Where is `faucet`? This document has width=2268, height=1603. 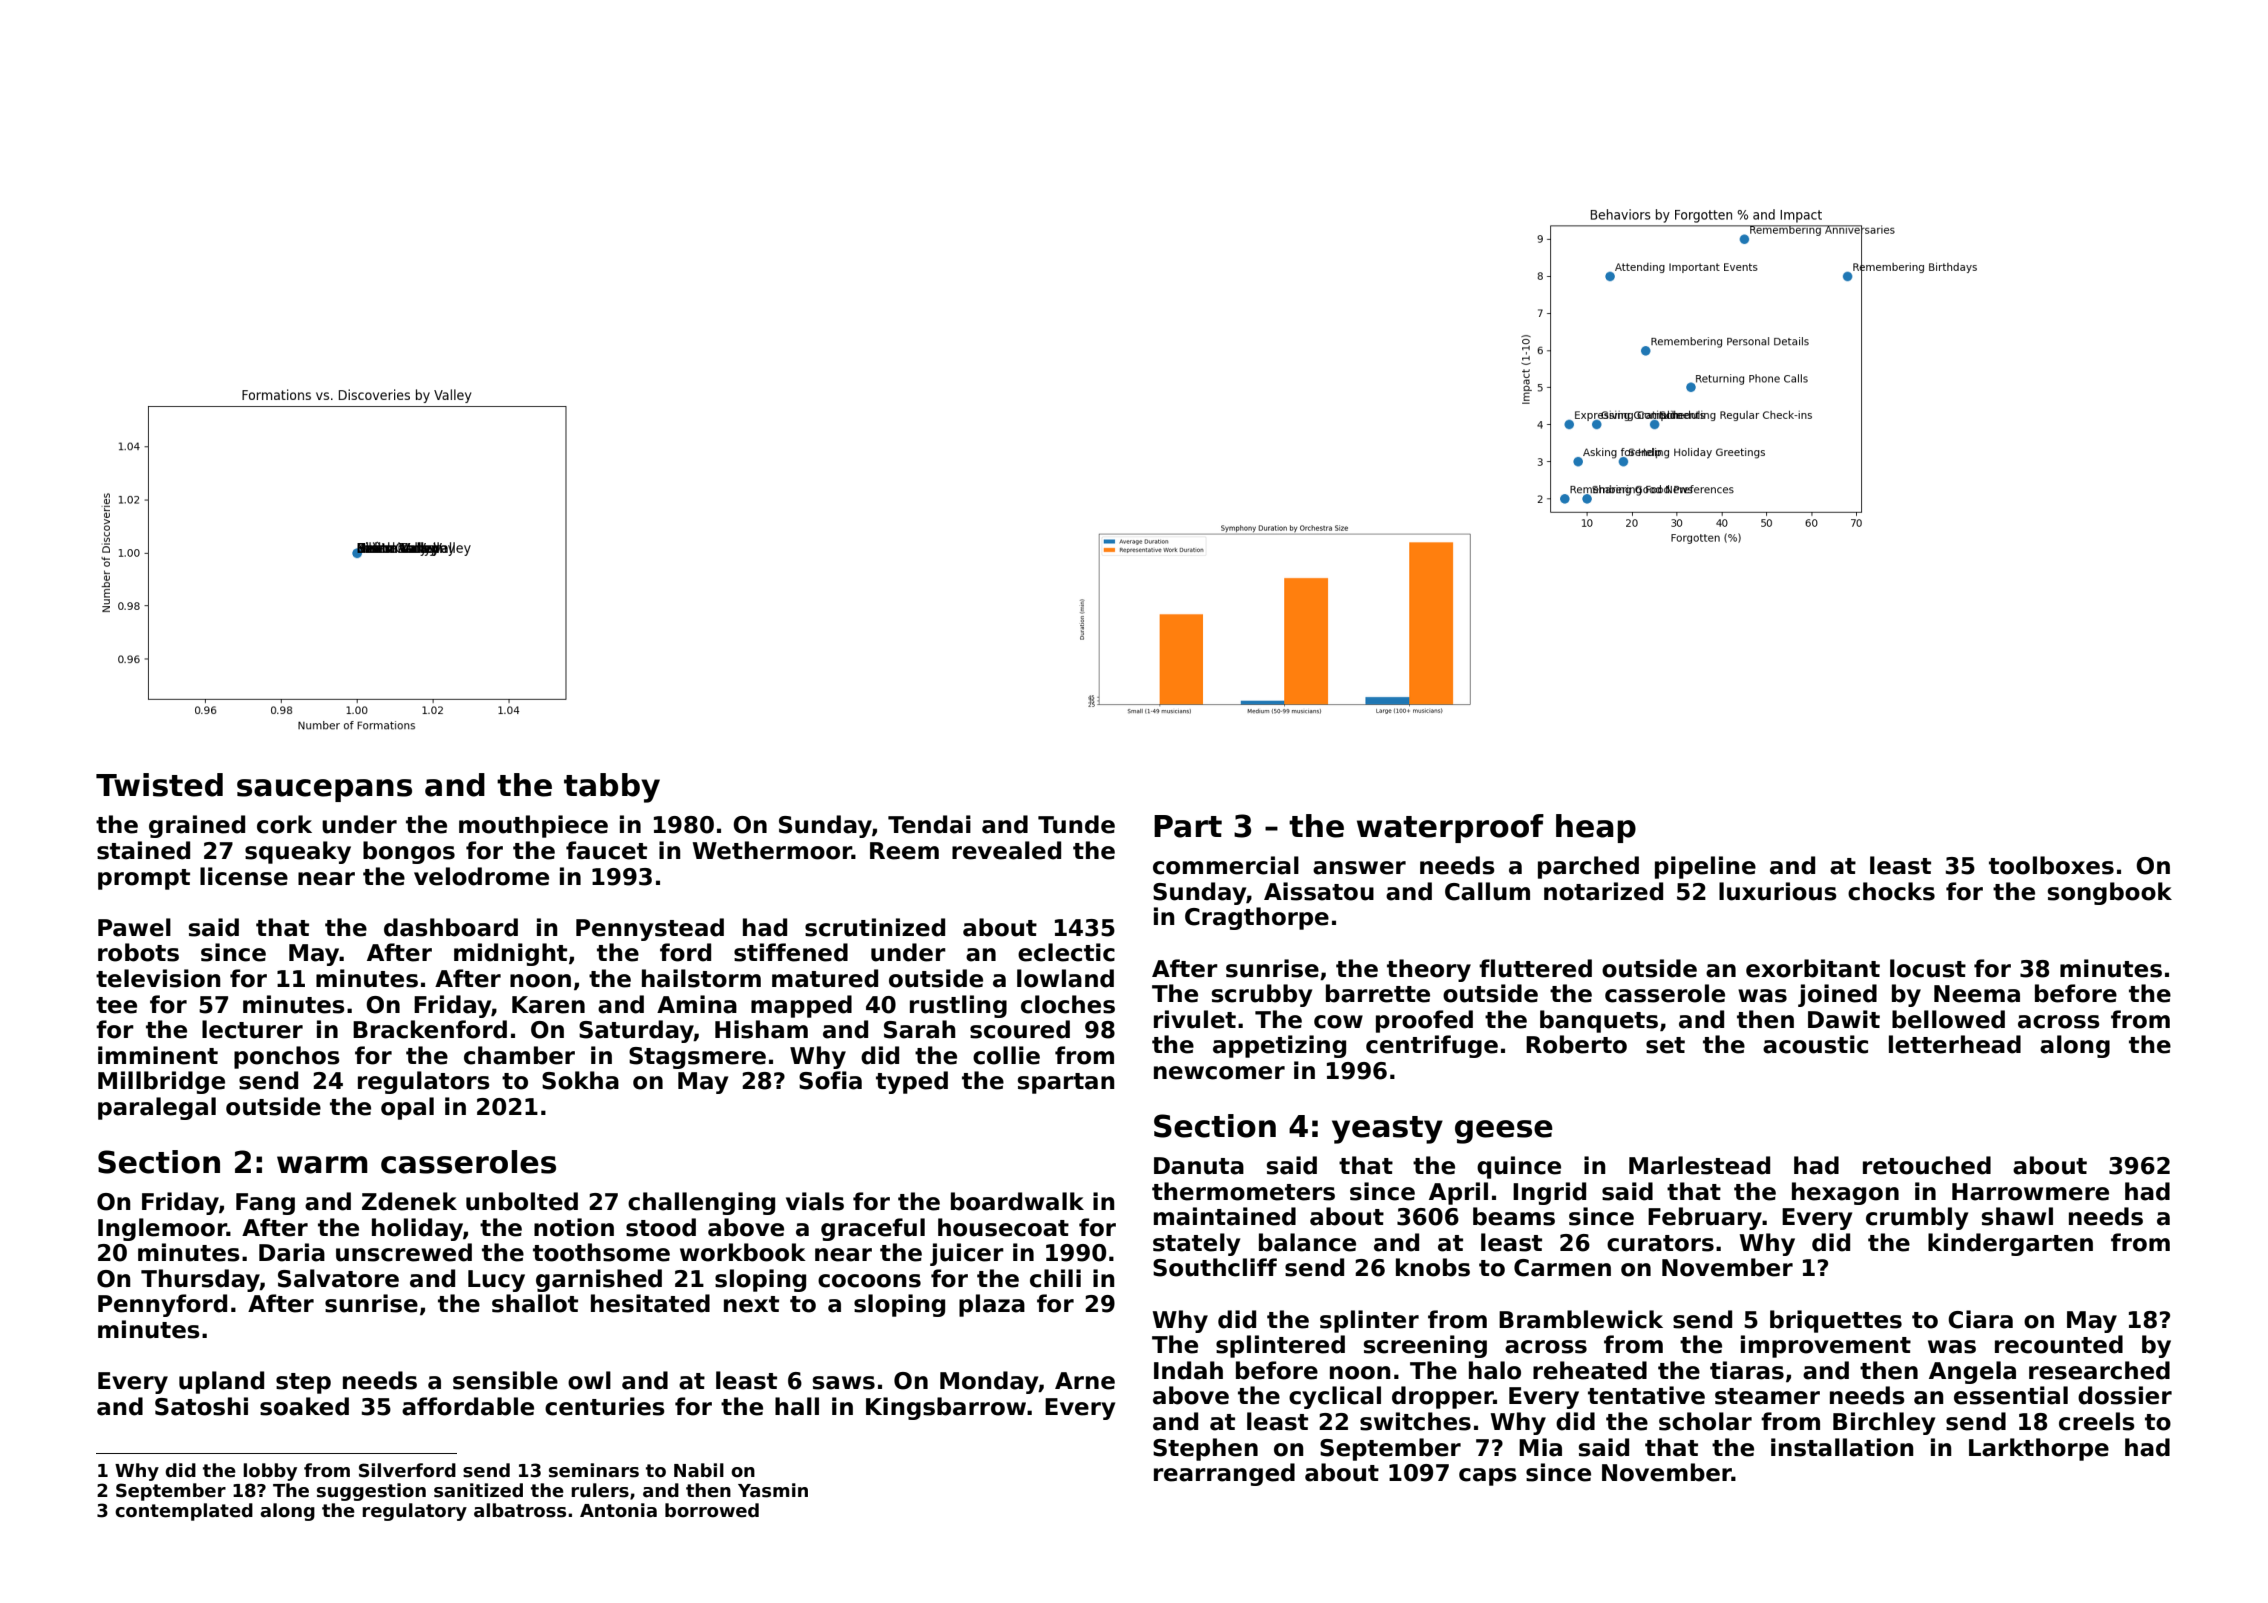 faucet is located at coordinates (606, 850).
